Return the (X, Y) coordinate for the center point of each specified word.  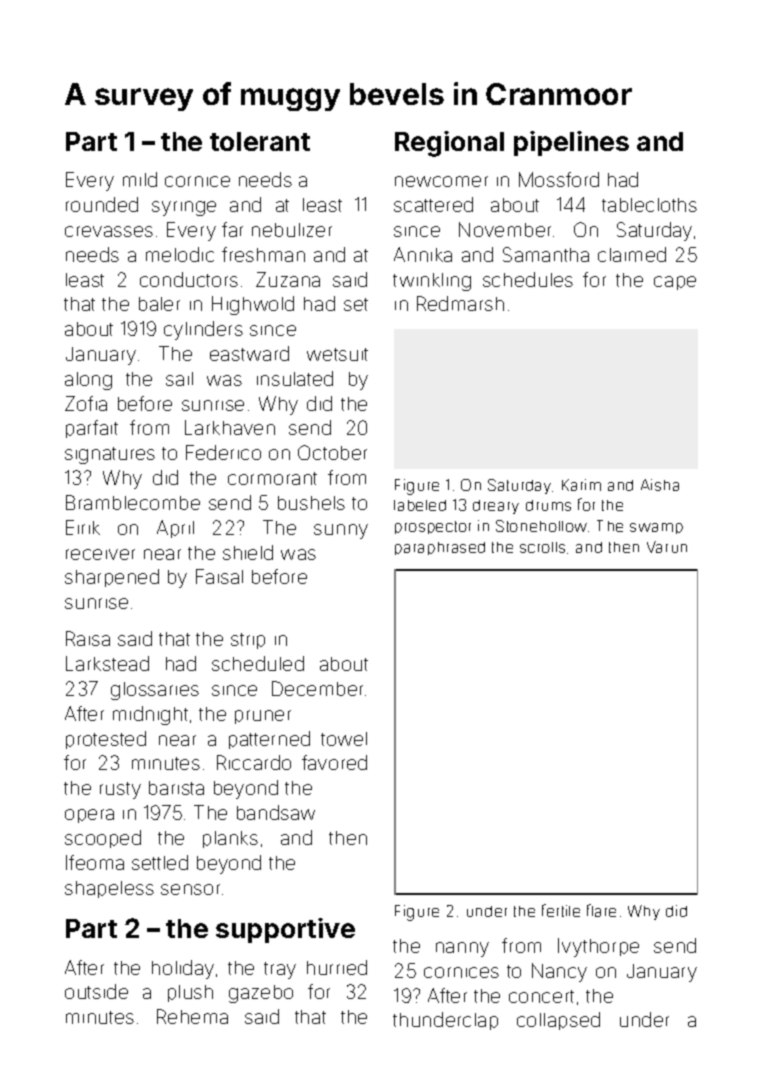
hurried (337, 967)
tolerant (260, 141)
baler (159, 304)
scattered (433, 204)
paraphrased (440, 548)
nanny (462, 949)
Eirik (83, 527)
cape (675, 283)
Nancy (559, 972)
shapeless (109, 889)
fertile (561, 910)
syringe (184, 208)
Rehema (192, 1016)
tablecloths (649, 205)
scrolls (542, 547)
